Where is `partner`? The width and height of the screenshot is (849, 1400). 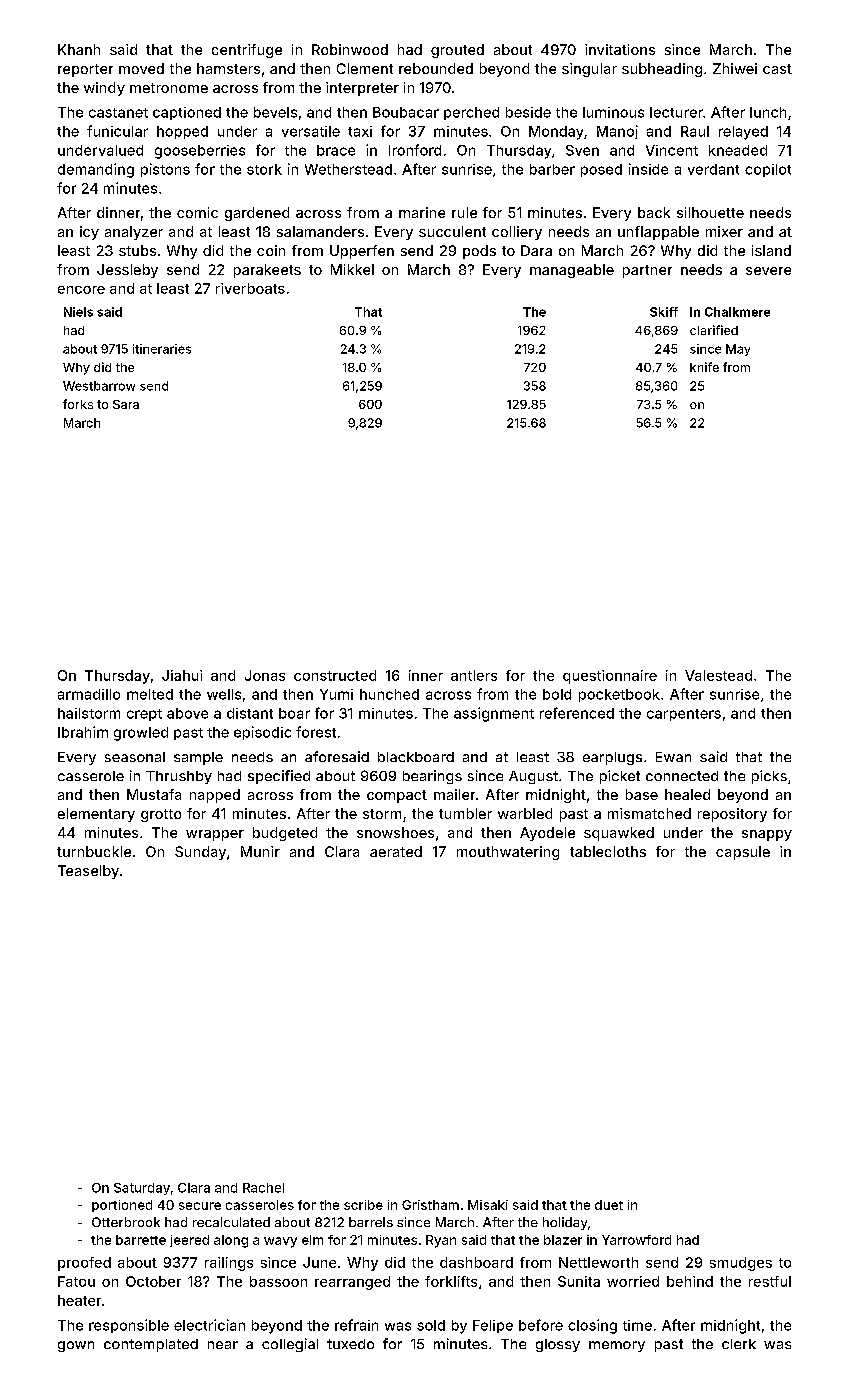
partner is located at coordinates (647, 271).
